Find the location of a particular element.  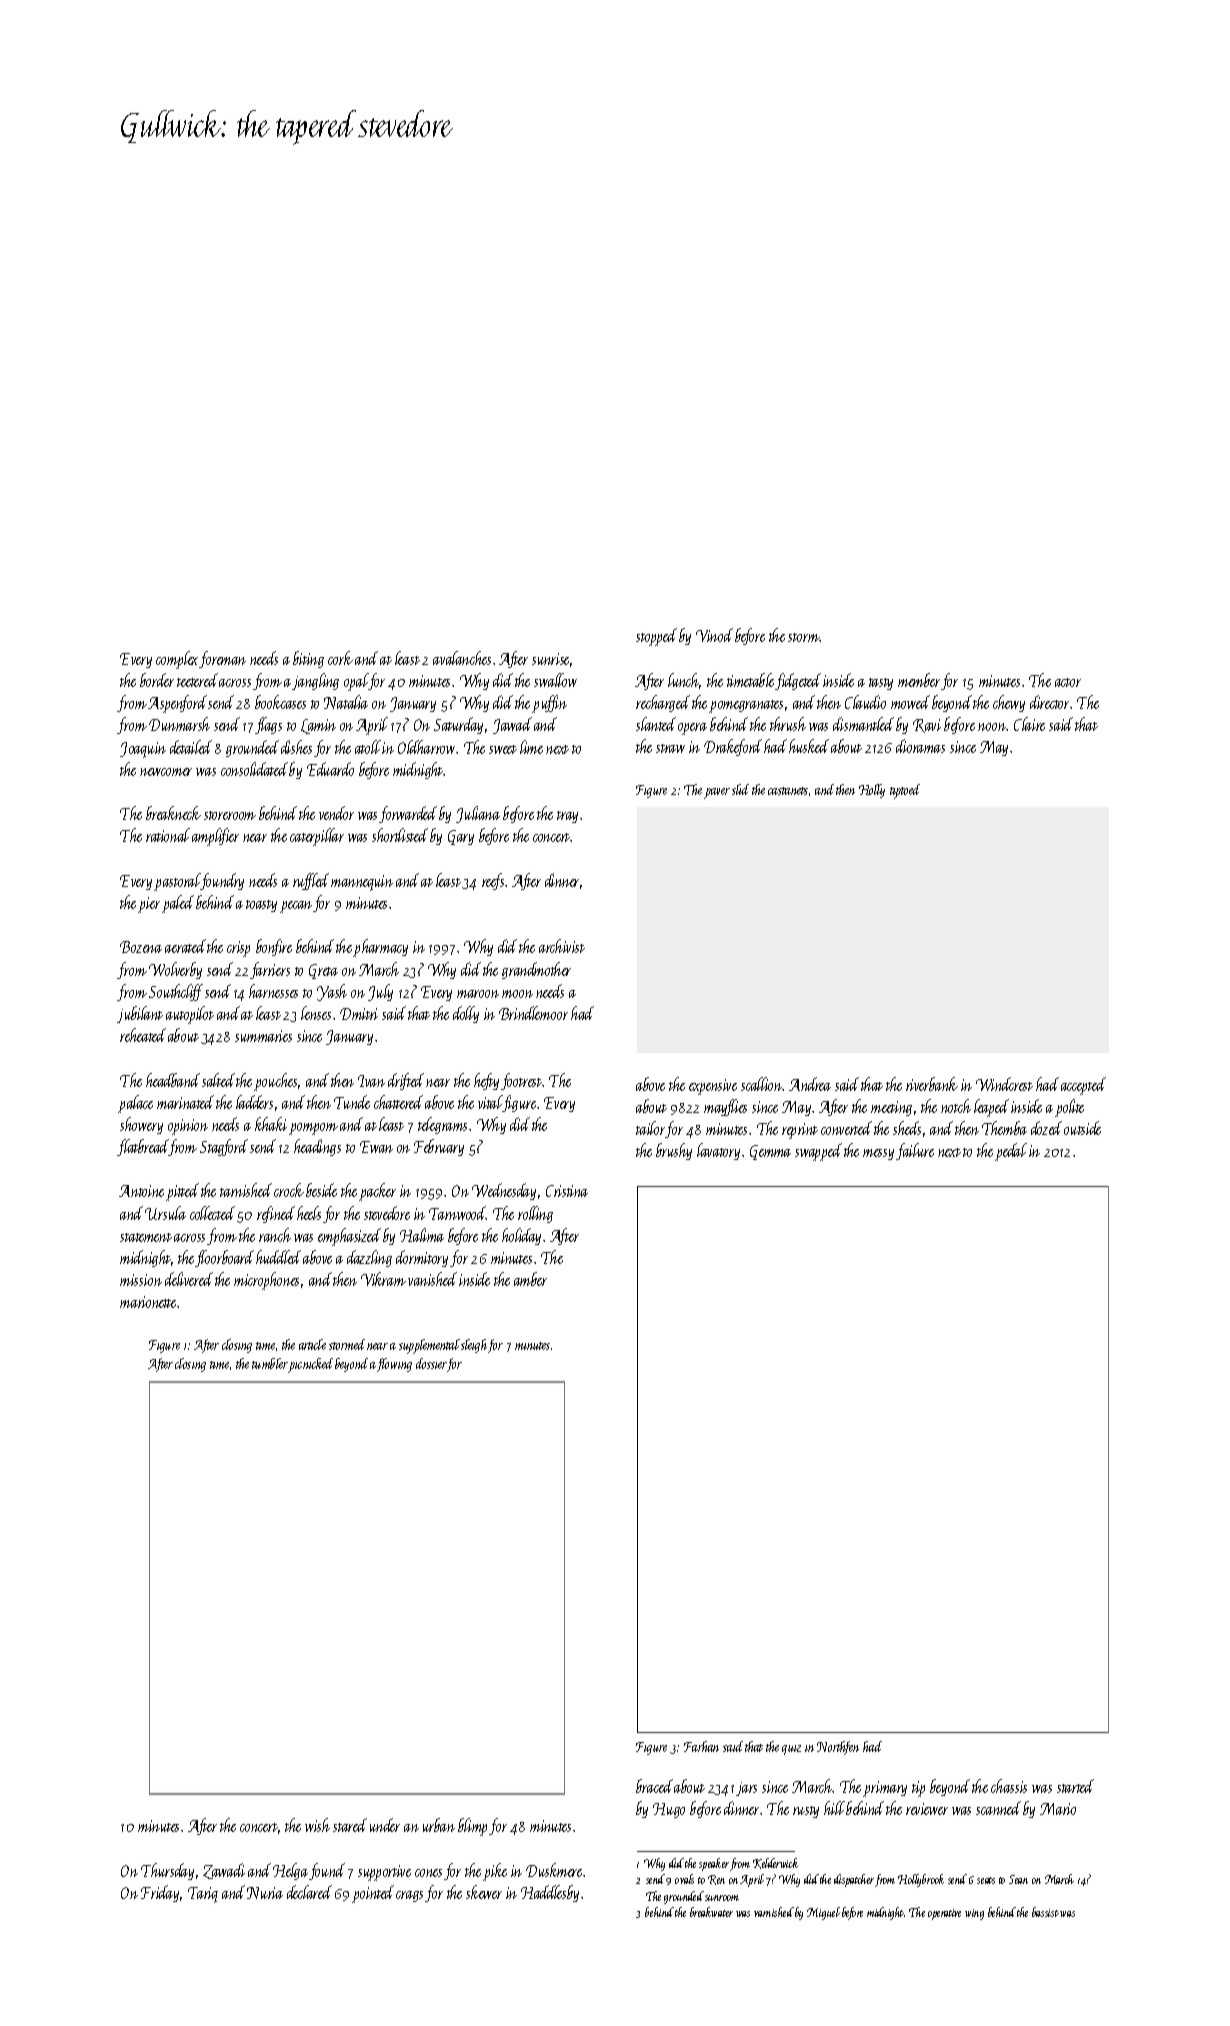

ladders is located at coordinates (254, 1102).
